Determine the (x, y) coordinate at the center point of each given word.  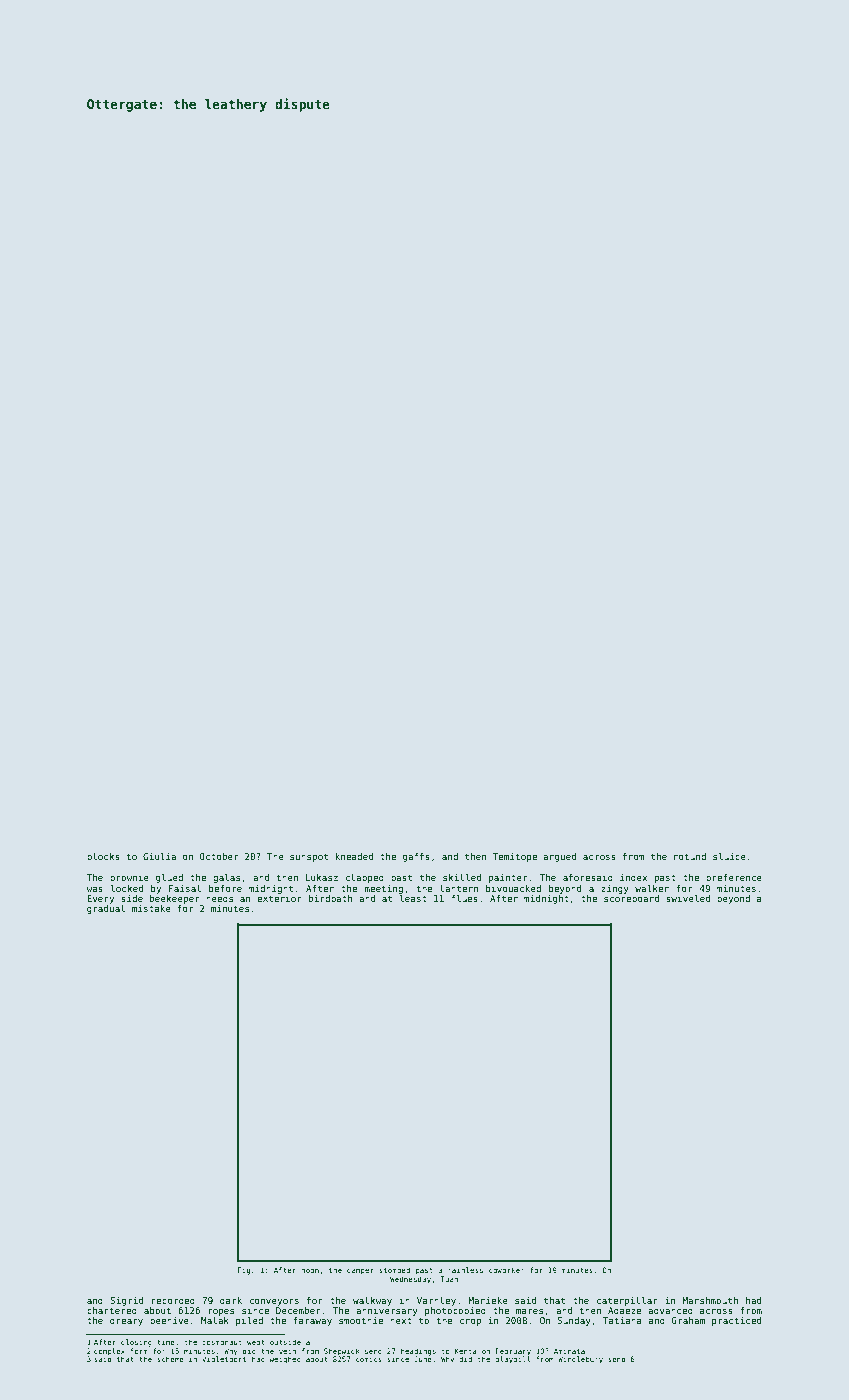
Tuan (449, 1279)
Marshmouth (710, 1300)
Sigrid (126, 1301)
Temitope (514, 857)
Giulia (159, 856)
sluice (729, 856)
